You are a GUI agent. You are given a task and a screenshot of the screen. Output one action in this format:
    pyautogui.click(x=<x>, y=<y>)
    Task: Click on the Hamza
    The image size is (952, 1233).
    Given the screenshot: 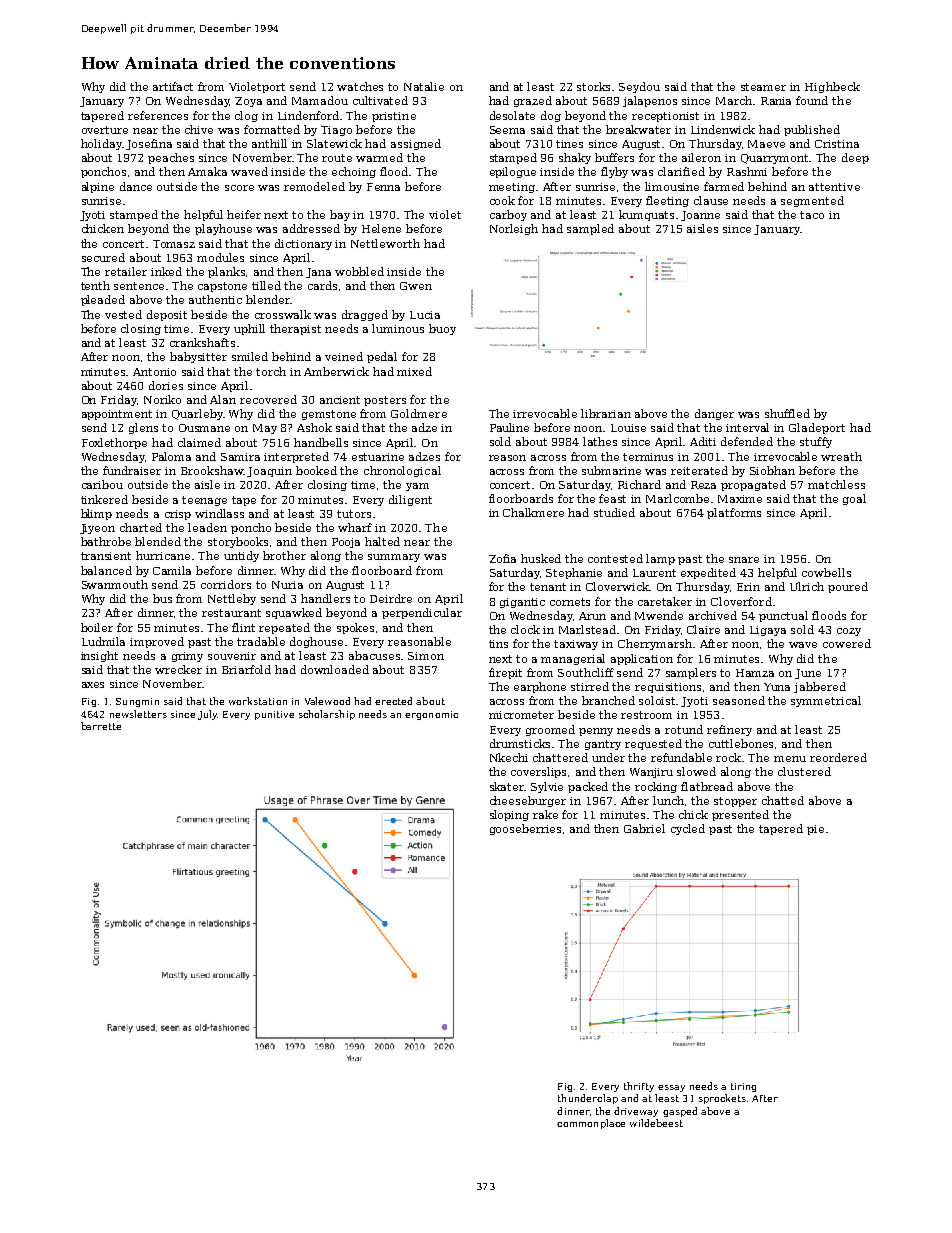 What is the action you would take?
    pyautogui.click(x=755, y=673)
